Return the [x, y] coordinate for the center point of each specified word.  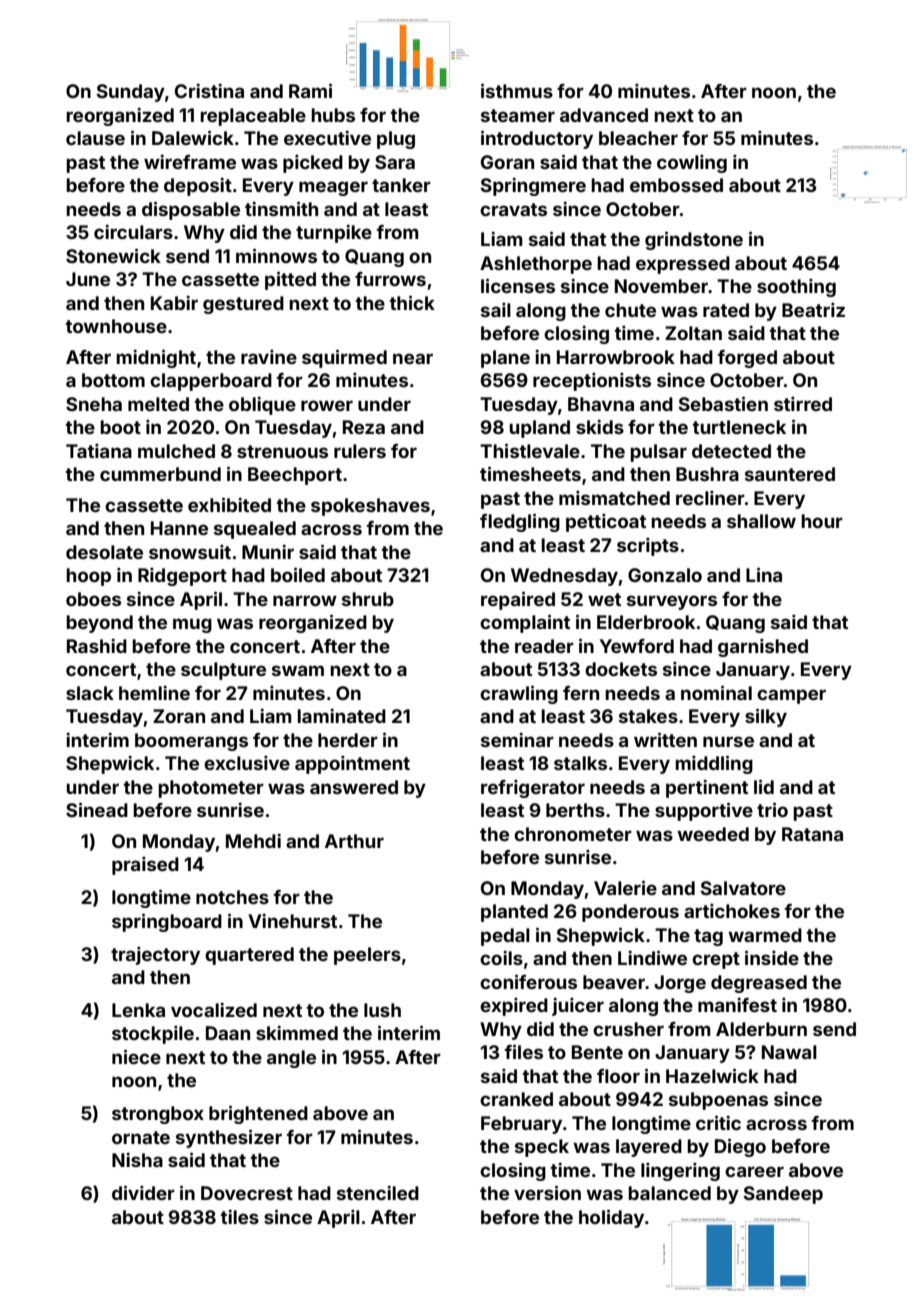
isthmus [517, 90]
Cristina [209, 91]
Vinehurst [292, 921]
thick [412, 302]
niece [136, 1056]
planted [514, 913]
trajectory [155, 956]
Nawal [789, 1052]
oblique [262, 406]
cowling [692, 164]
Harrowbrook [616, 357]
